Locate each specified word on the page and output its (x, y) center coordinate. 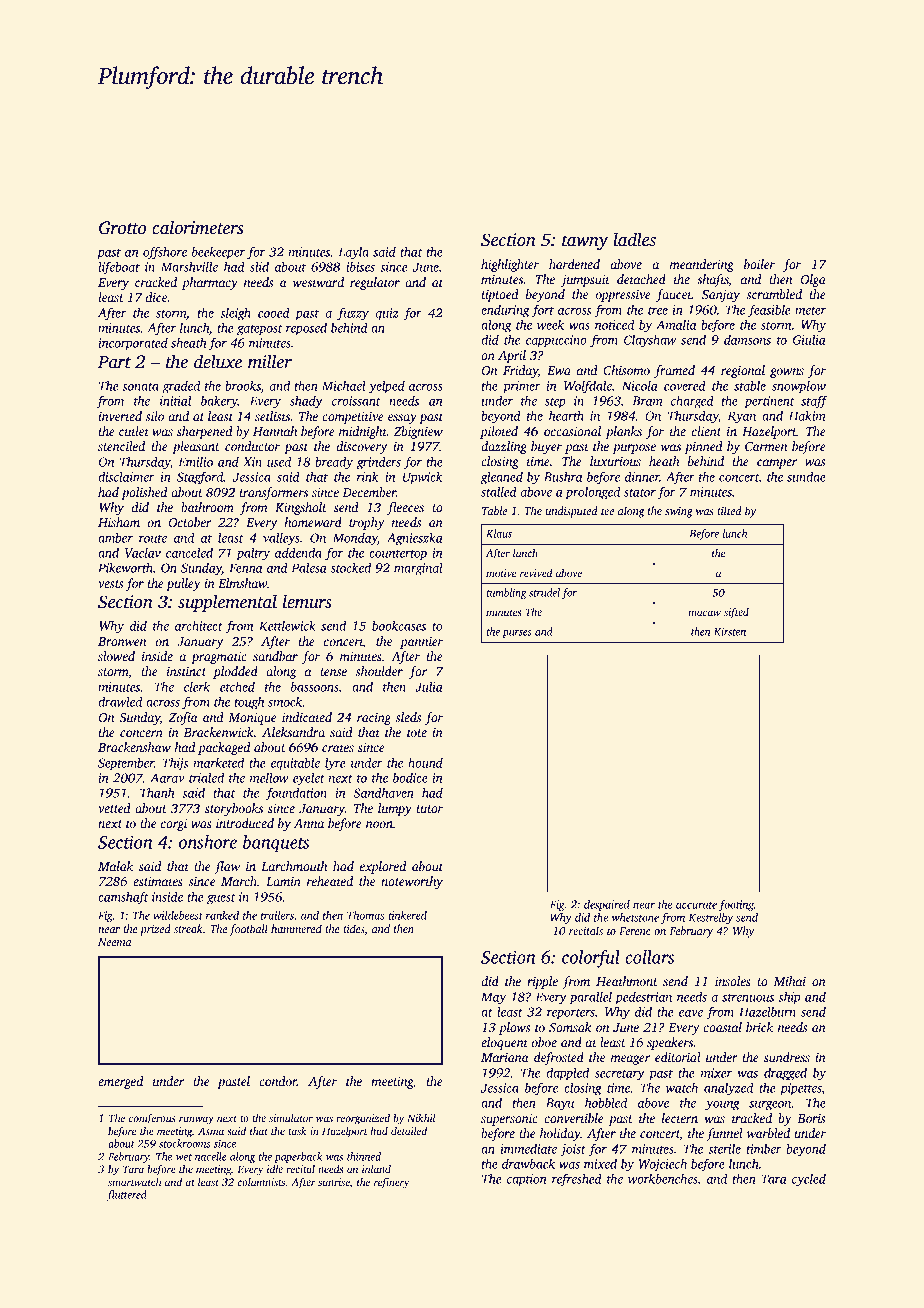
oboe (544, 1042)
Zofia (183, 718)
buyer (546, 447)
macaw (704, 613)
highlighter (510, 265)
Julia (428, 686)
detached (641, 279)
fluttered (127, 1195)
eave (691, 1013)
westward (318, 282)
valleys (281, 539)
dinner (642, 477)
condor (278, 1081)
